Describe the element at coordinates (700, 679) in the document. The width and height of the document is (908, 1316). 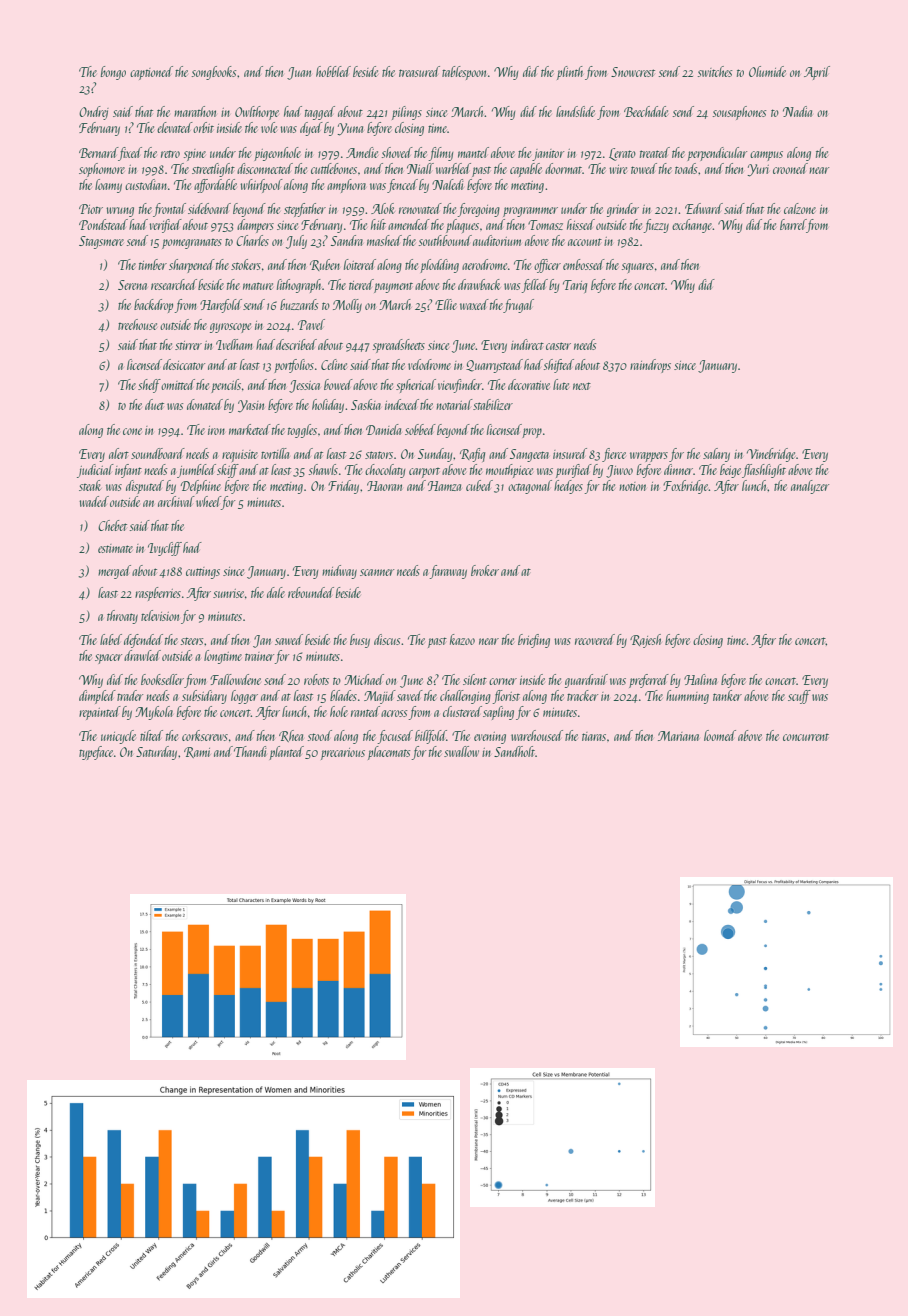
I see `Halina` at that location.
